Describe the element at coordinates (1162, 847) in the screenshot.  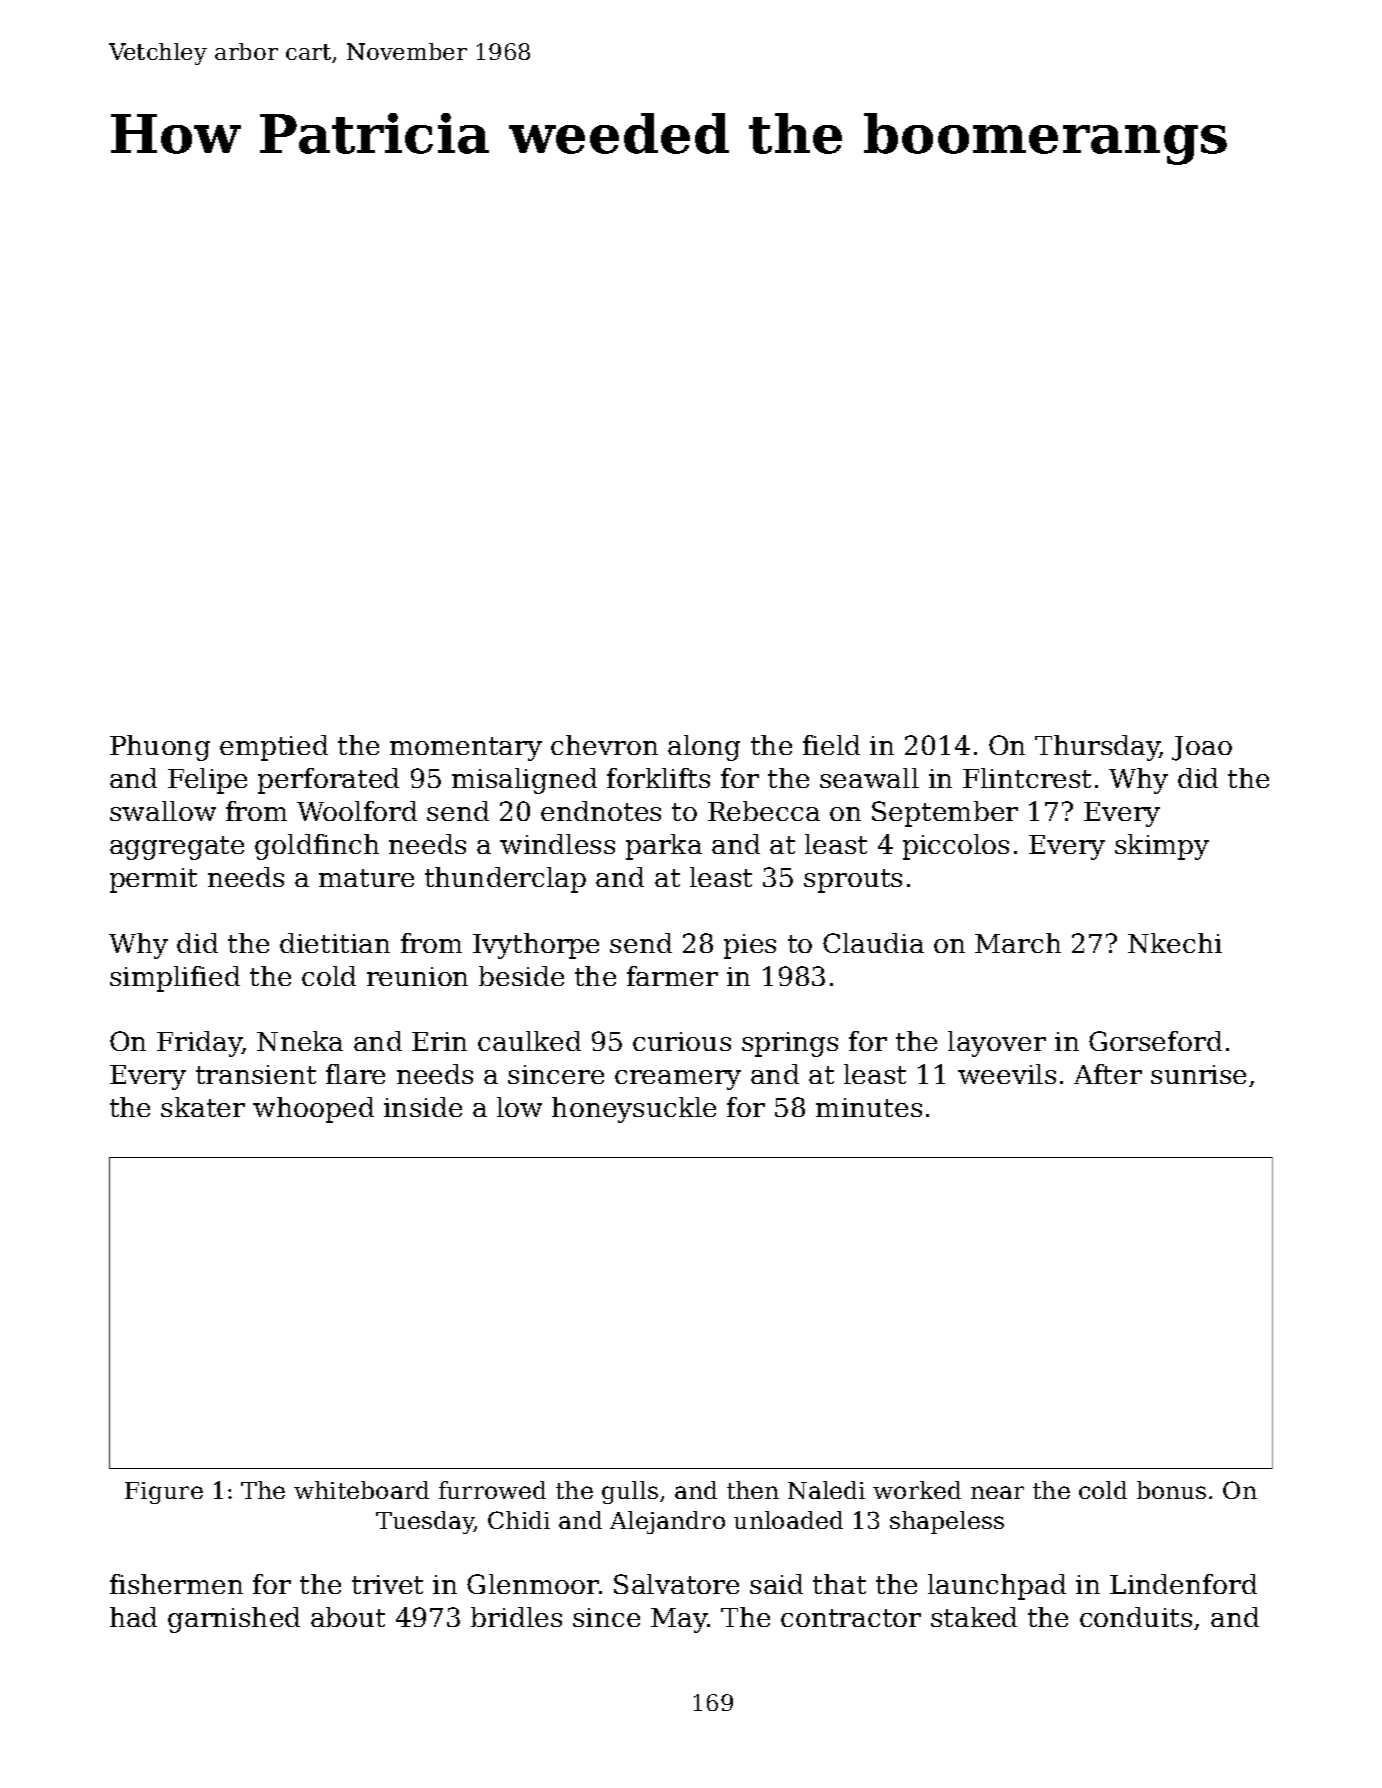
I see `skimpy` at that location.
